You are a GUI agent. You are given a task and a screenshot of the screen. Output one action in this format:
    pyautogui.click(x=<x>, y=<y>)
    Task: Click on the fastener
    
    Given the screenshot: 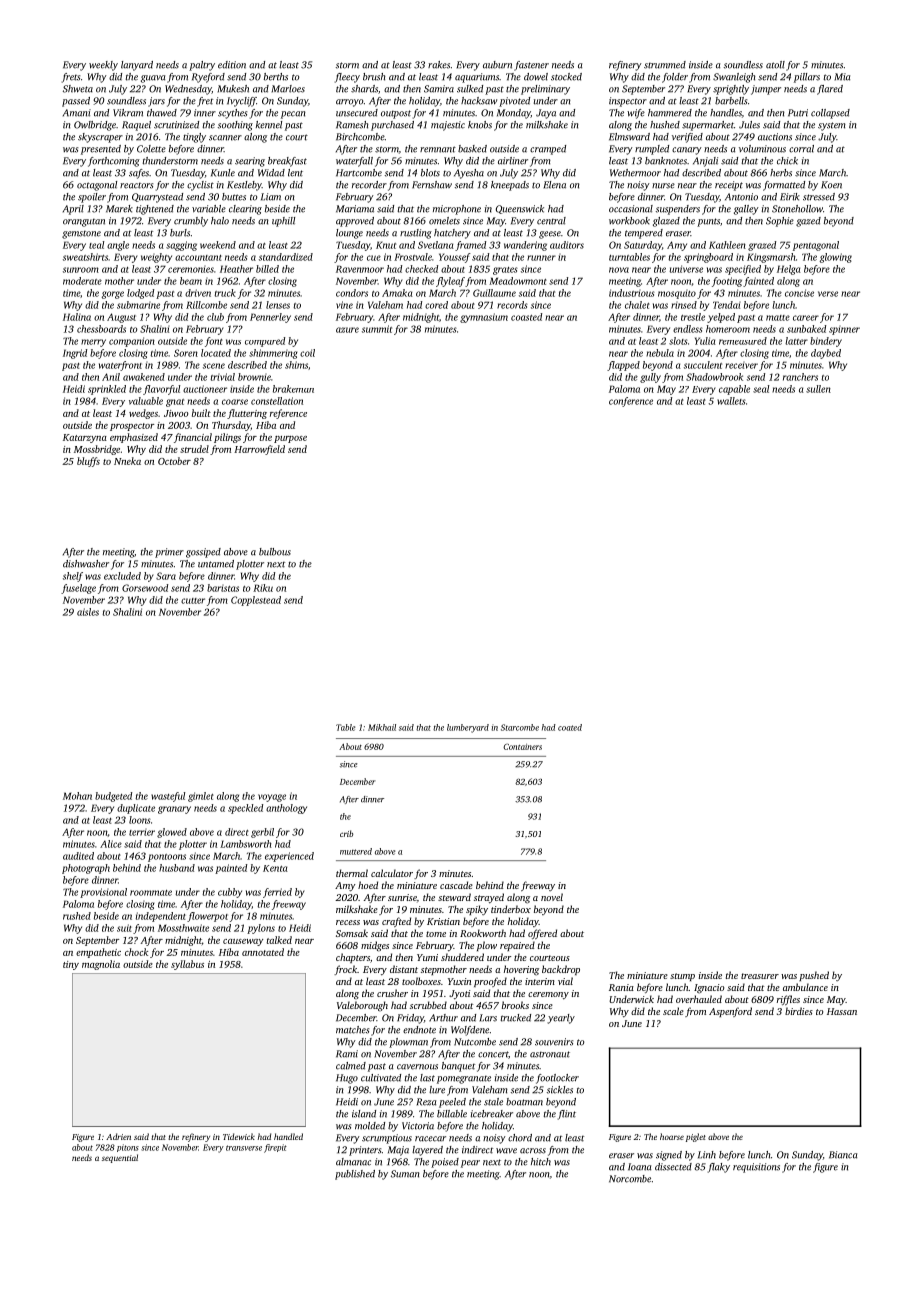 What is the action you would take?
    pyautogui.click(x=531, y=66)
